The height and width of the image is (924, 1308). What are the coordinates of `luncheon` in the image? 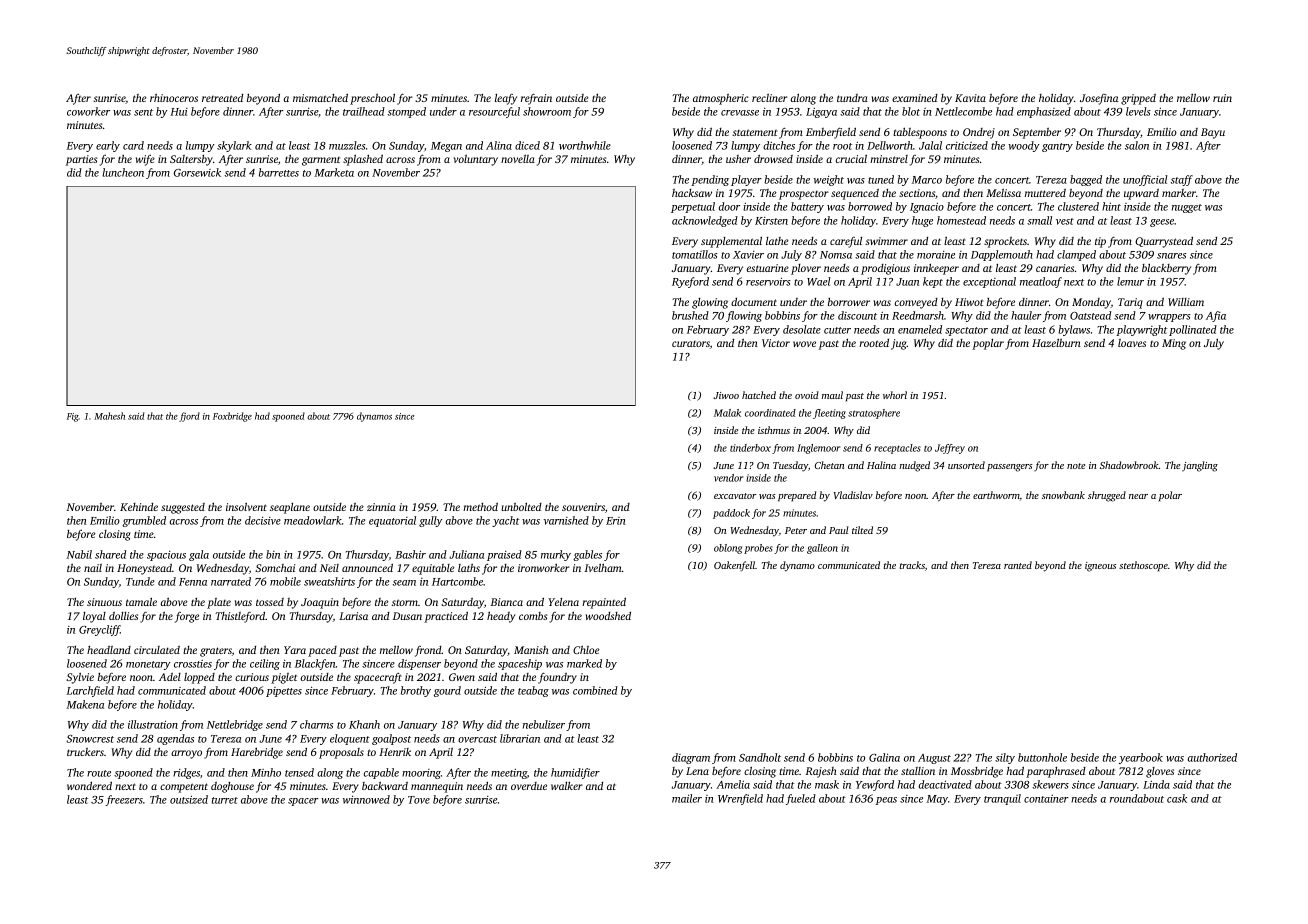 It's located at (123, 172).
